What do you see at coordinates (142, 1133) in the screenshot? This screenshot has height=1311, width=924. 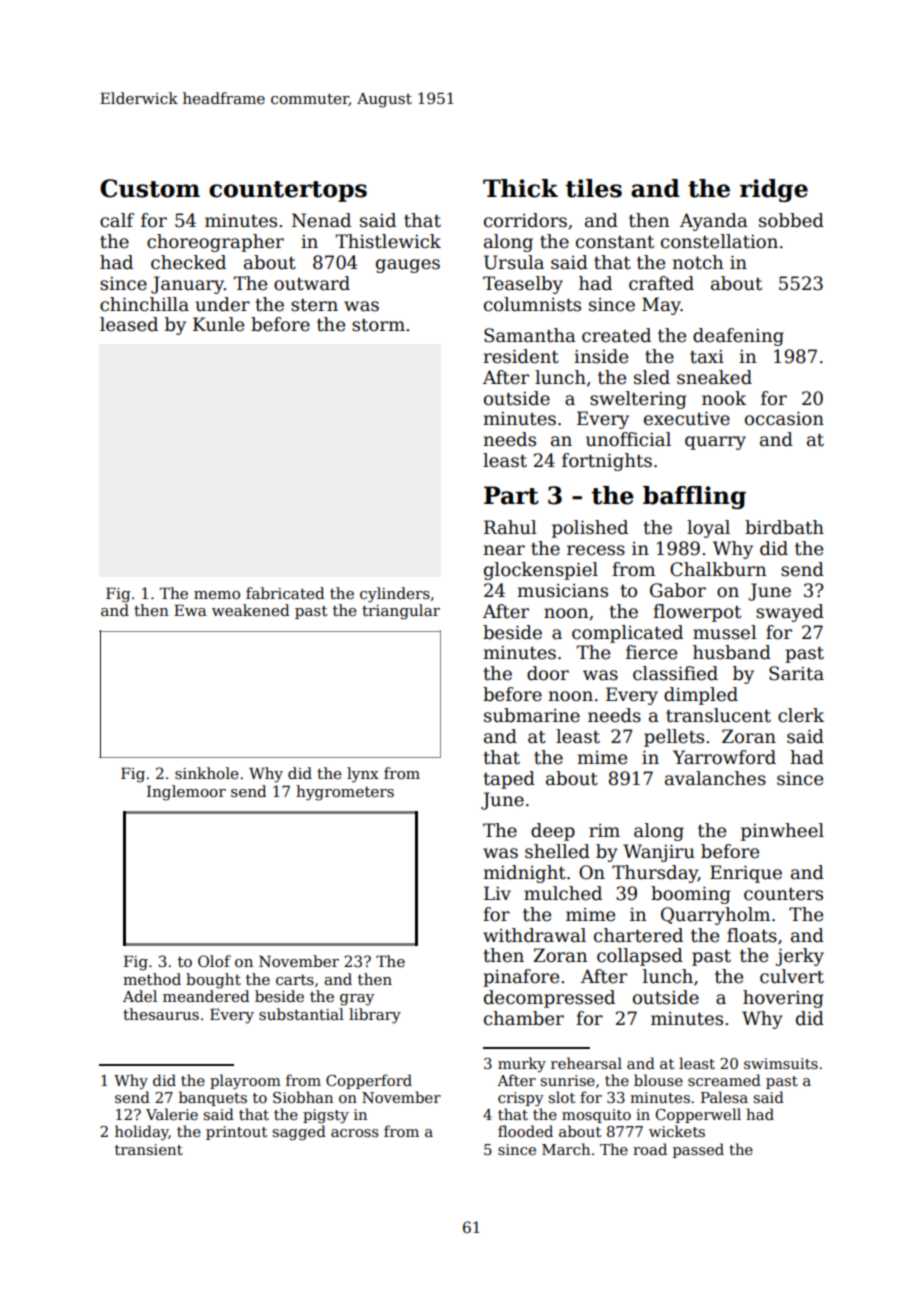 I see `holiday` at bounding box center [142, 1133].
